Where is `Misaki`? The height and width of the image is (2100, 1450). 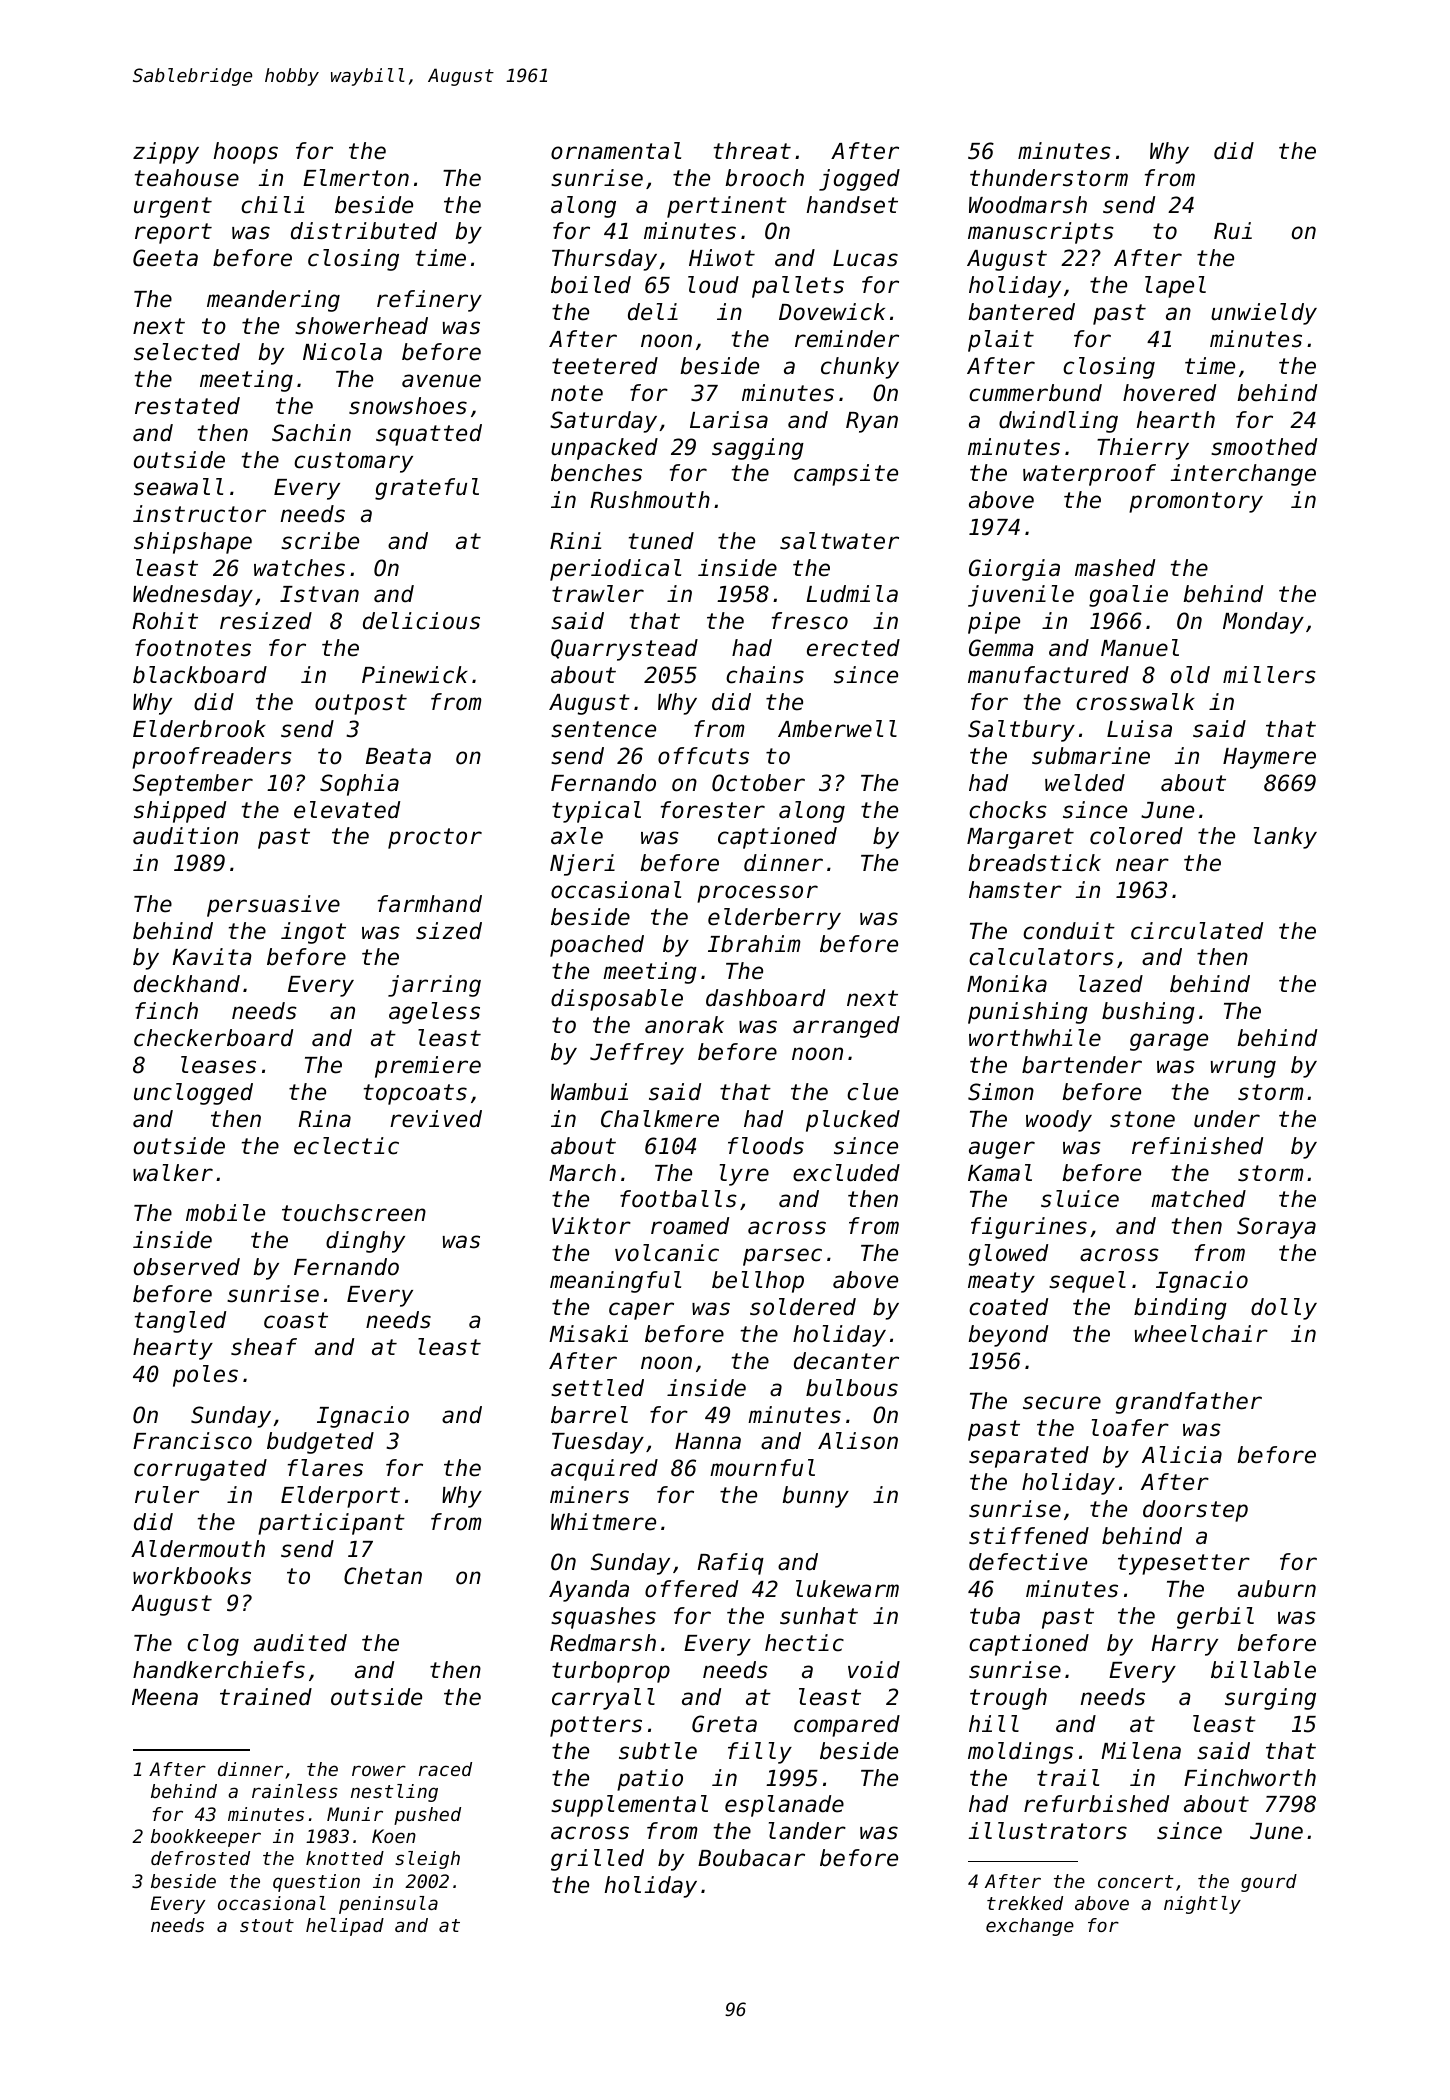 Misaki is located at coordinates (588, 1334).
